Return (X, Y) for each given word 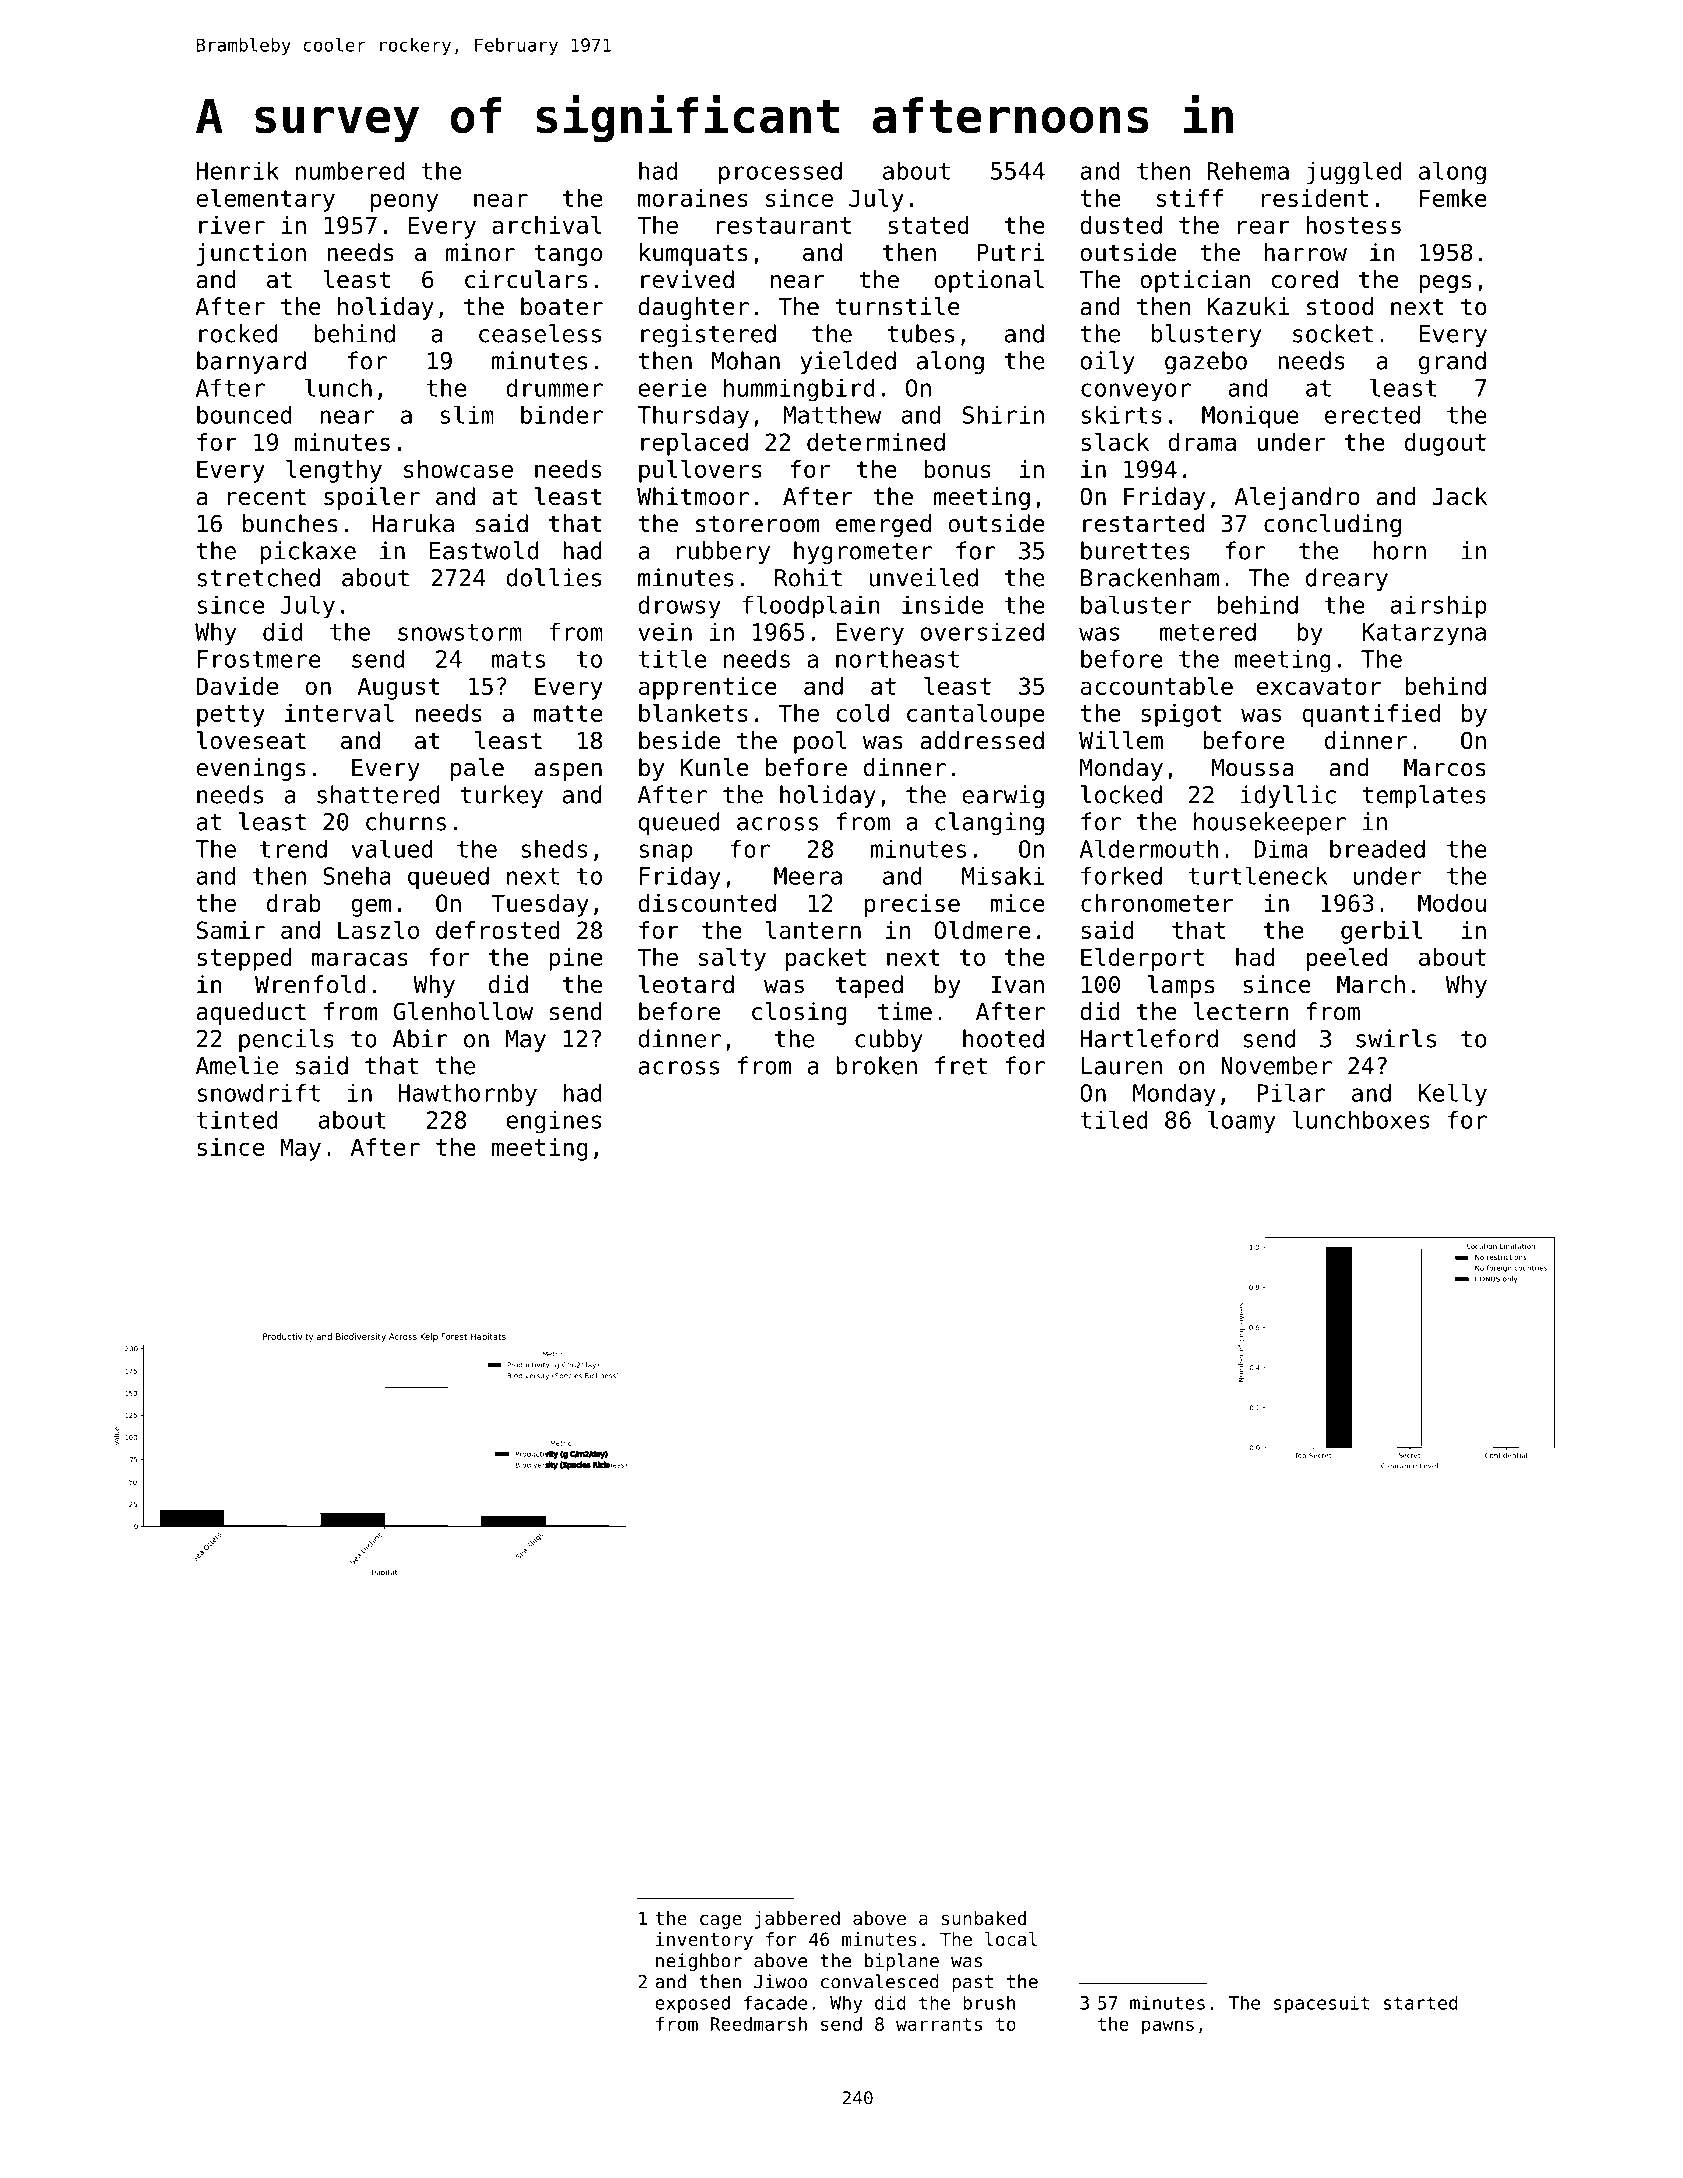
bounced (244, 414)
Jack (1459, 496)
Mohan (746, 360)
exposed (692, 2004)
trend (293, 848)
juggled (1354, 173)
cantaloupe (976, 715)
